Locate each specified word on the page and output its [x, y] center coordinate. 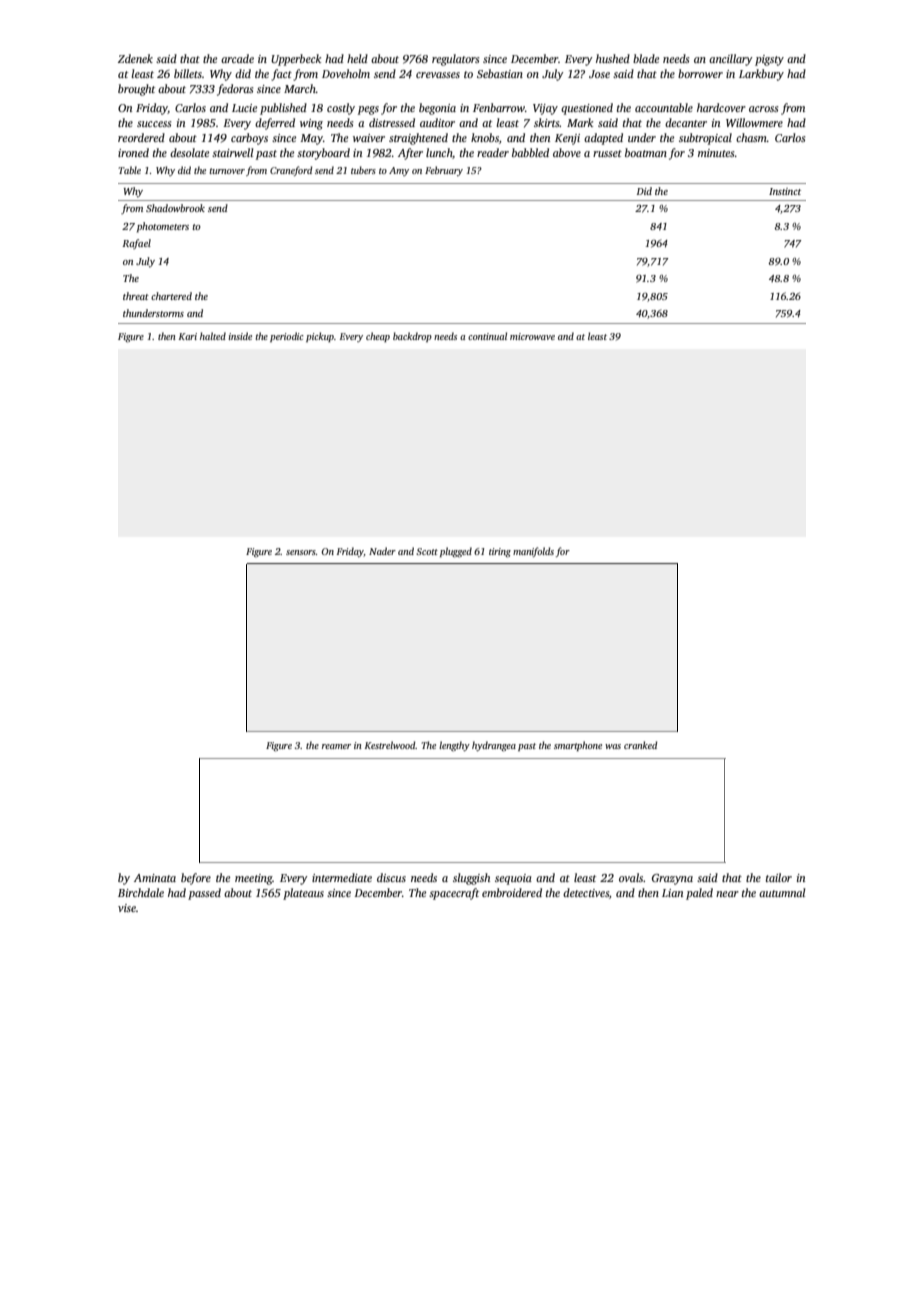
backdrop [412, 337]
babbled [530, 152]
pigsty [769, 60]
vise [127, 908]
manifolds [533, 552]
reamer [336, 746]
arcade [237, 58]
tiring [500, 553]
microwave [532, 336]
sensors [301, 552]
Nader [382, 551]
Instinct [785, 191]
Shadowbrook [175, 208]
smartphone [578, 746]
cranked [640, 745]
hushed [613, 58]
